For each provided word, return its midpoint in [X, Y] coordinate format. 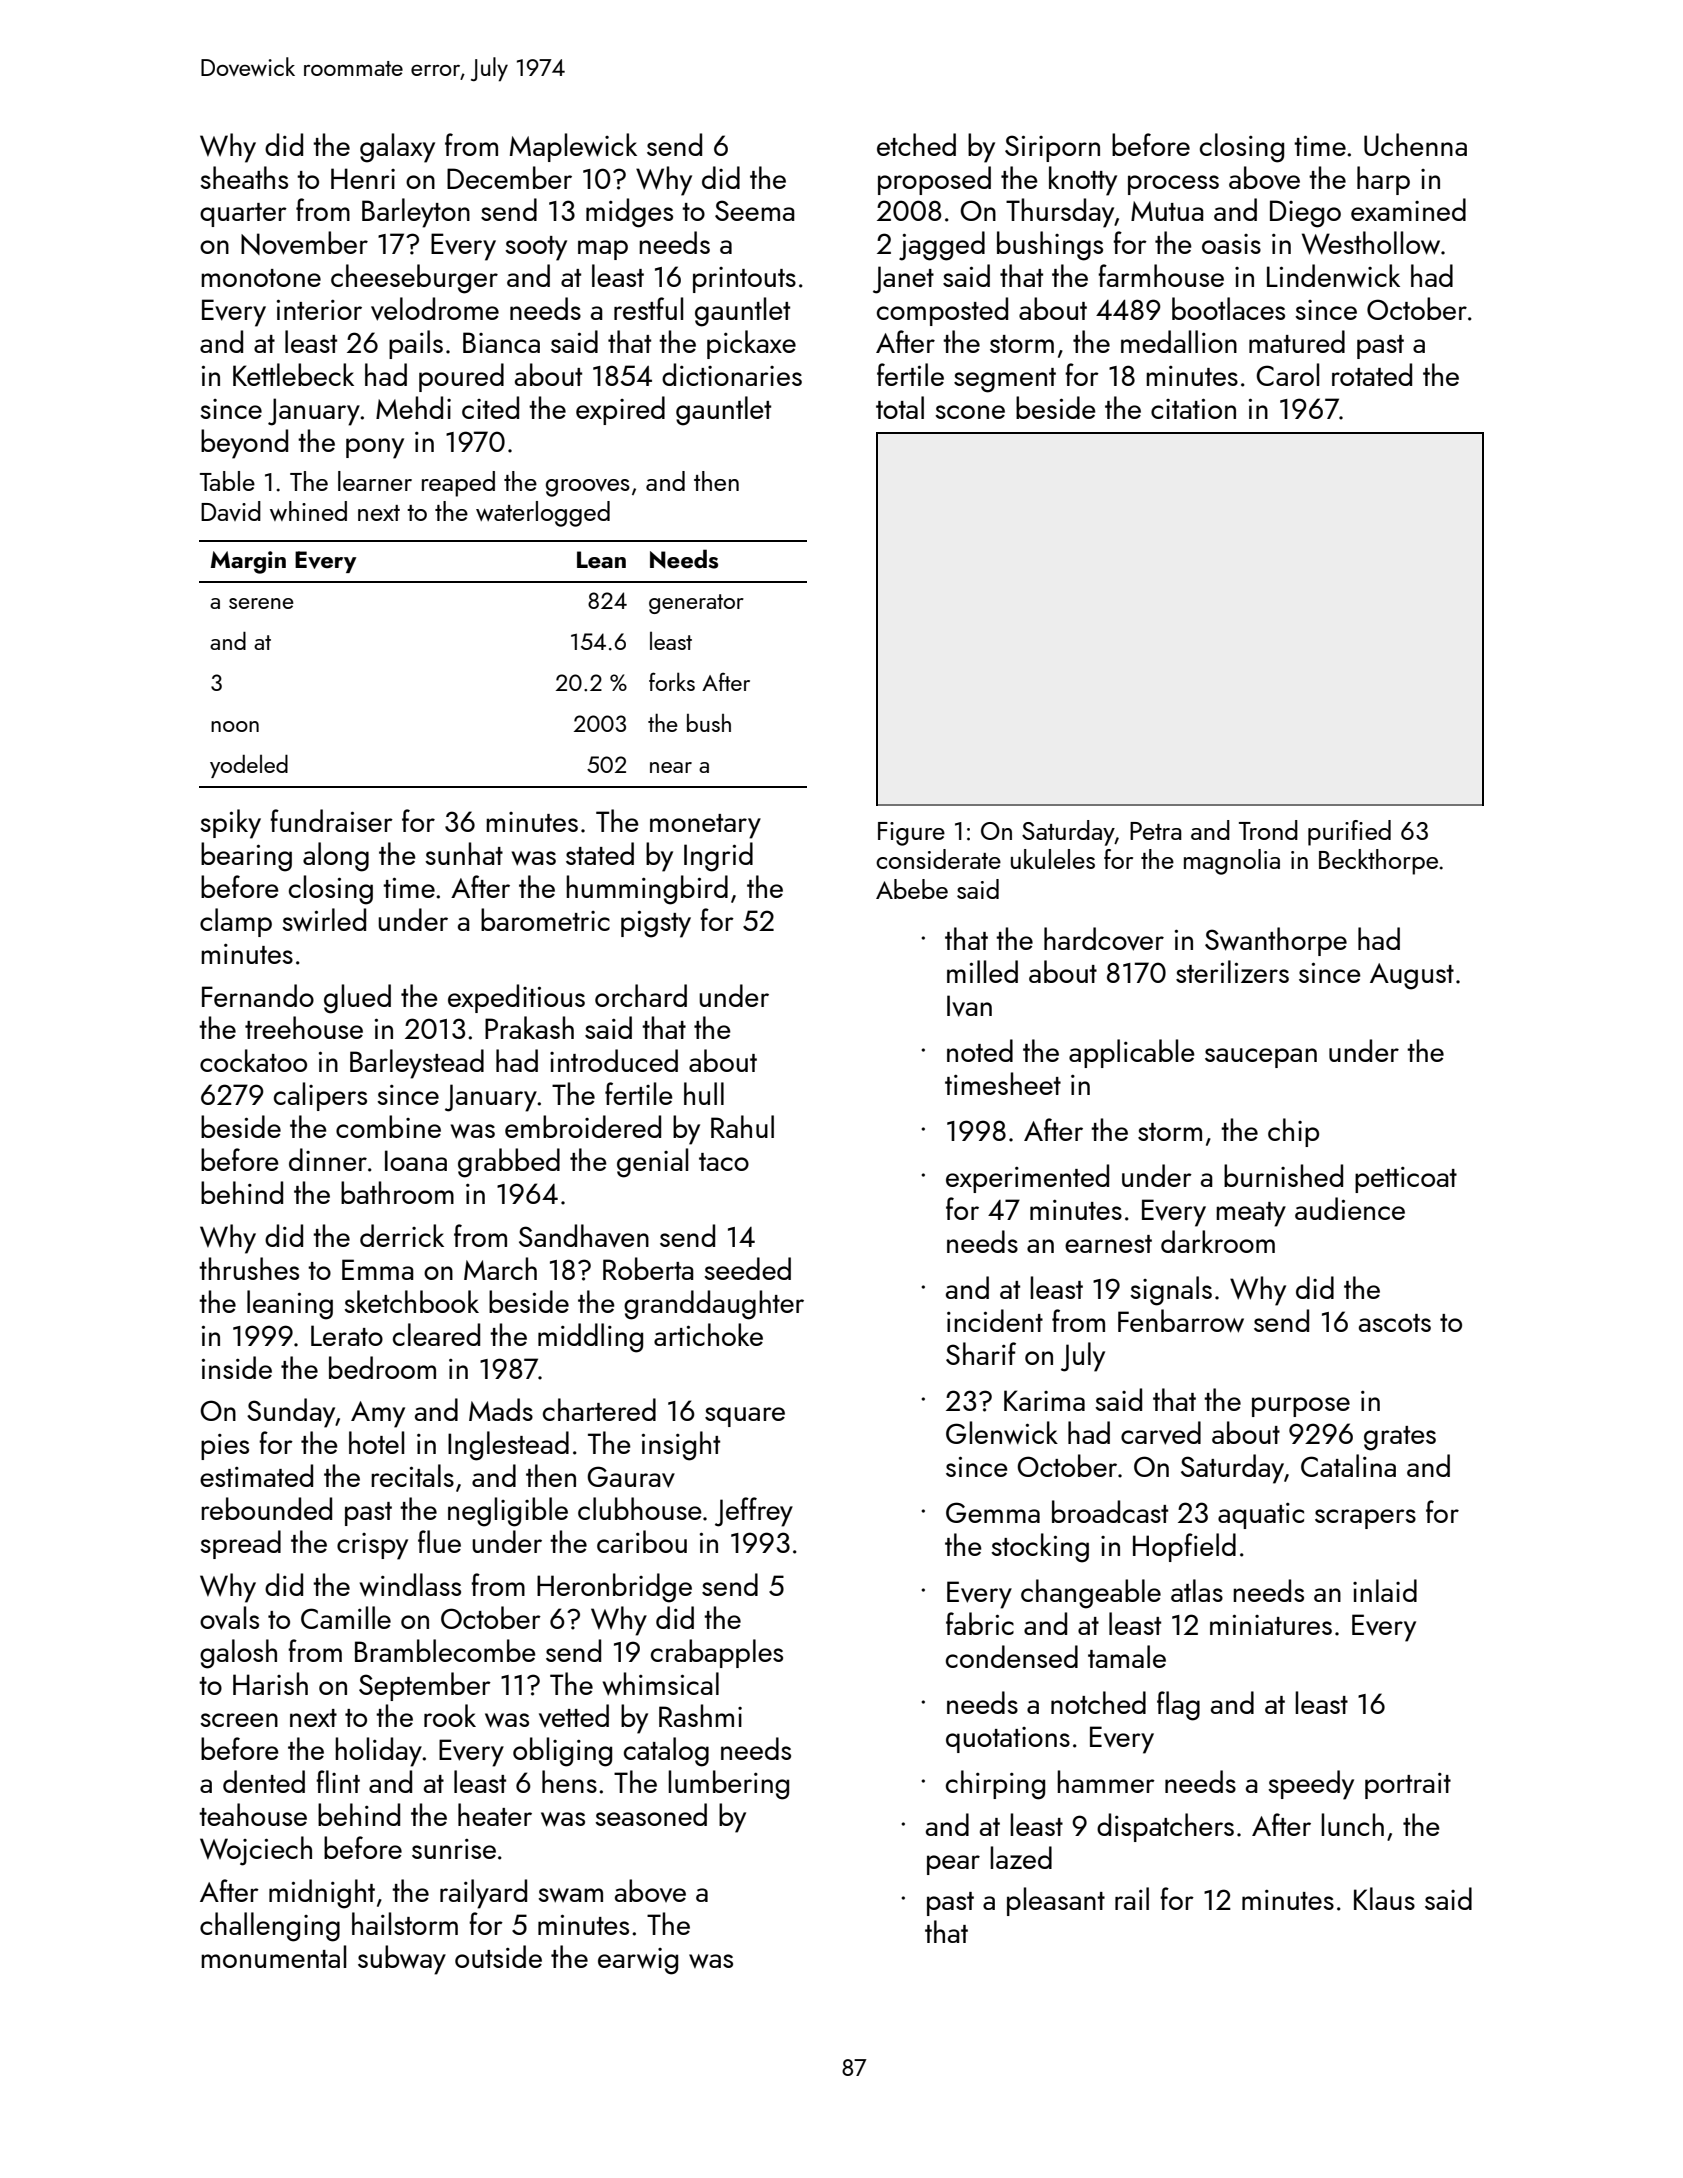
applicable [1132, 1053]
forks [672, 681]
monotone [261, 278]
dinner [328, 1159]
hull [704, 1093]
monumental [273, 1956]
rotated [1372, 374]
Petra [1156, 831]
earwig [638, 1961]
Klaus [1384, 1898]
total [900, 407]
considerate [938, 859]
